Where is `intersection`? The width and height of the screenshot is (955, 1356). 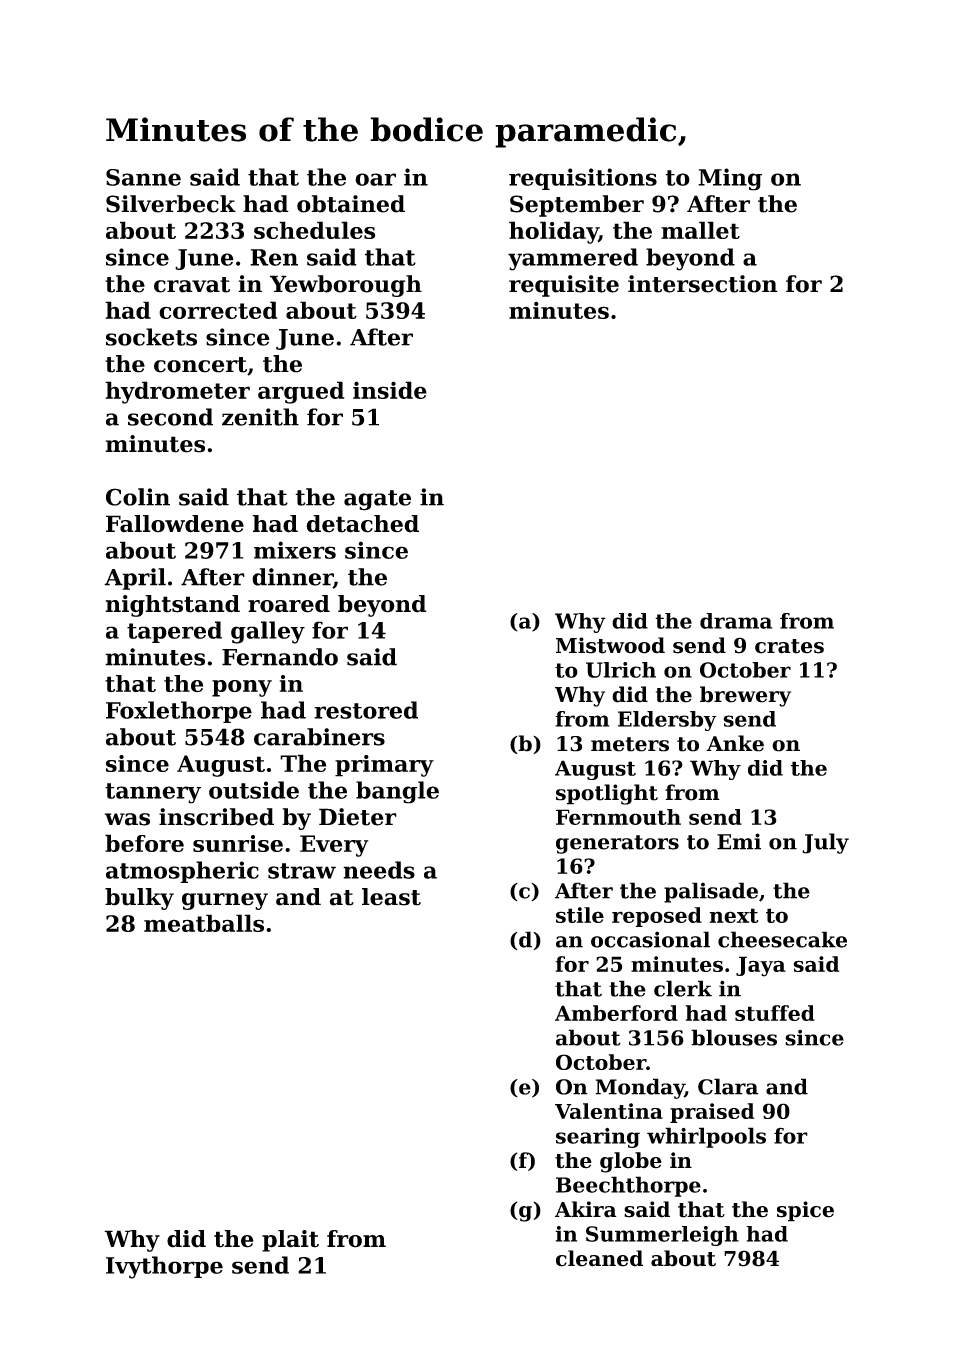 intersection is located at coordinates (703, 284).
